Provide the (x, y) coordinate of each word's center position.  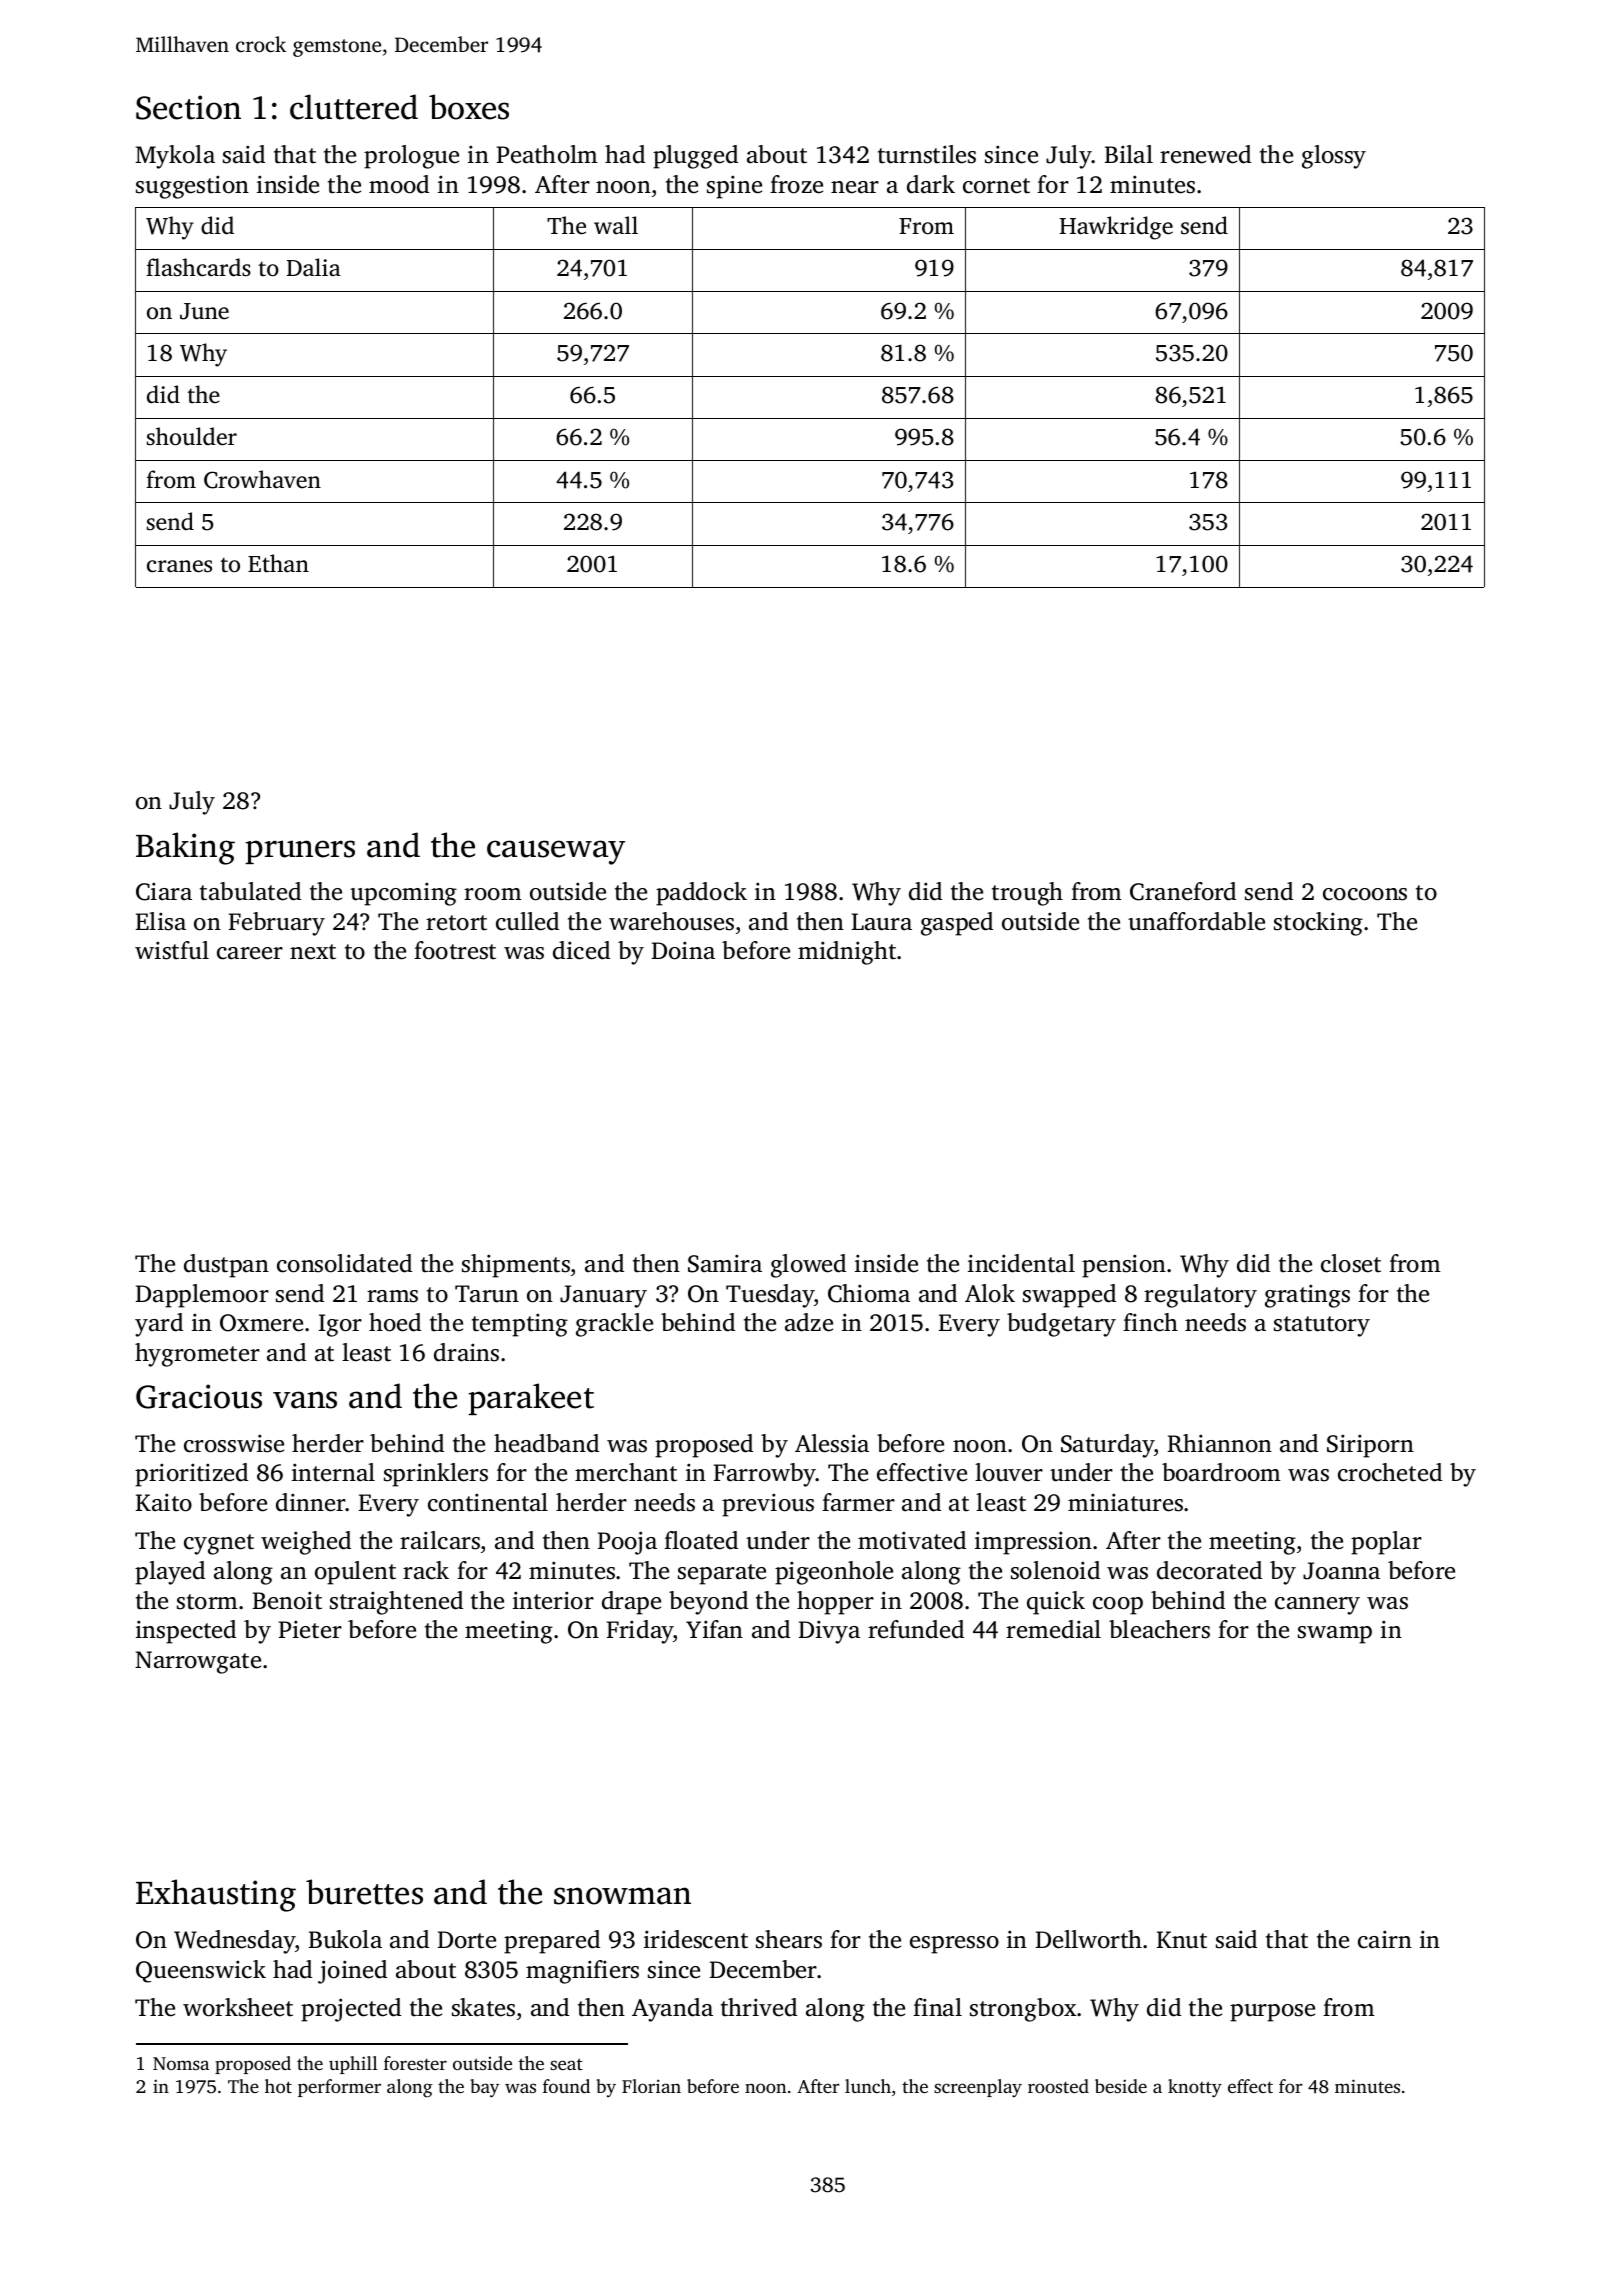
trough (1027, 894)
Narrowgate (198, 1662)
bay (484, 2088)
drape (631, 1603)
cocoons (1365, 894)
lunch (868, 2086)
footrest (455, 950)
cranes (179, 566)
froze (796, 184)
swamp (1335, 1635)
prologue (411, 157)
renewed (1205, 154)
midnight (848, 953)
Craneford (1183, 891)
